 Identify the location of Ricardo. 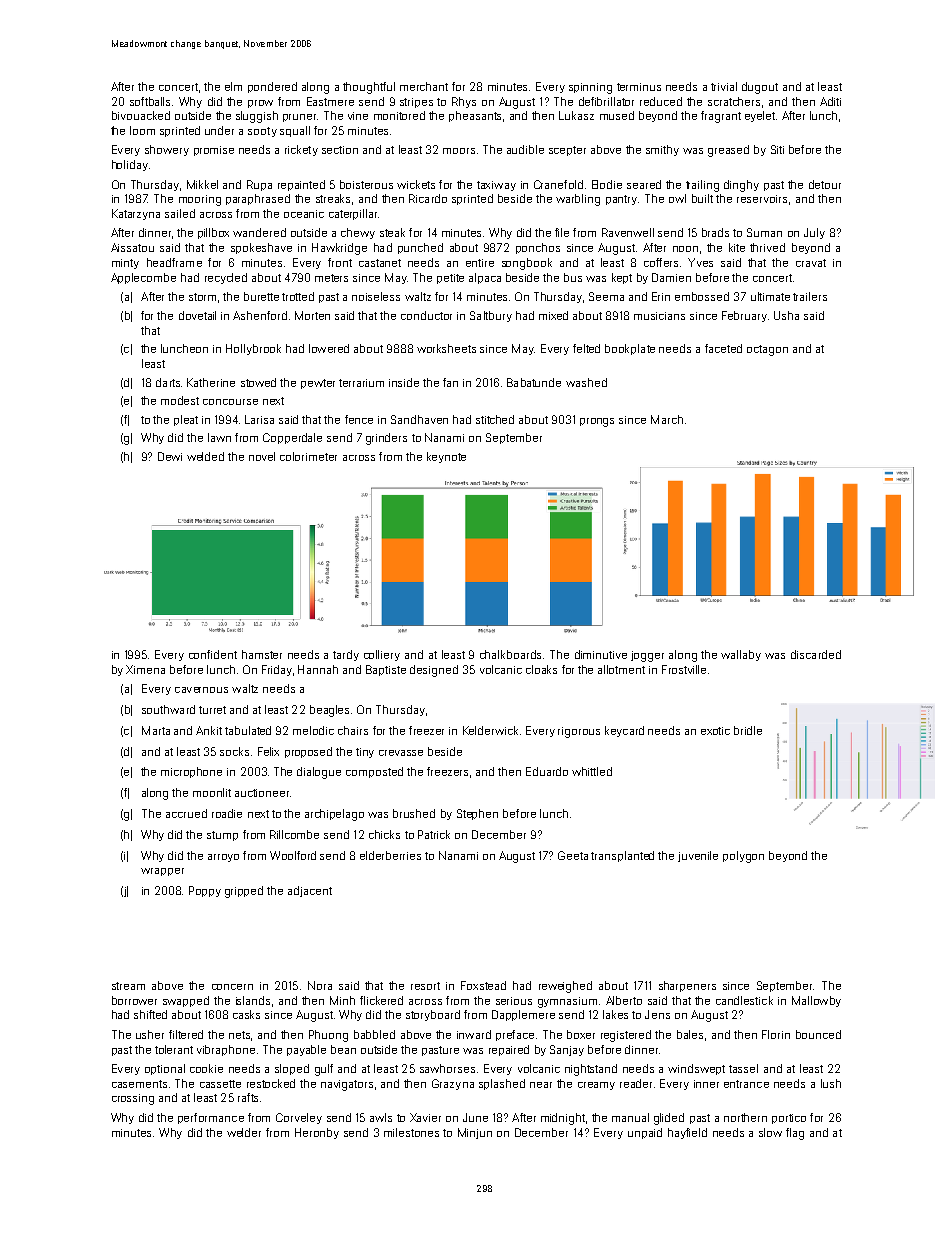
(428, 198).
